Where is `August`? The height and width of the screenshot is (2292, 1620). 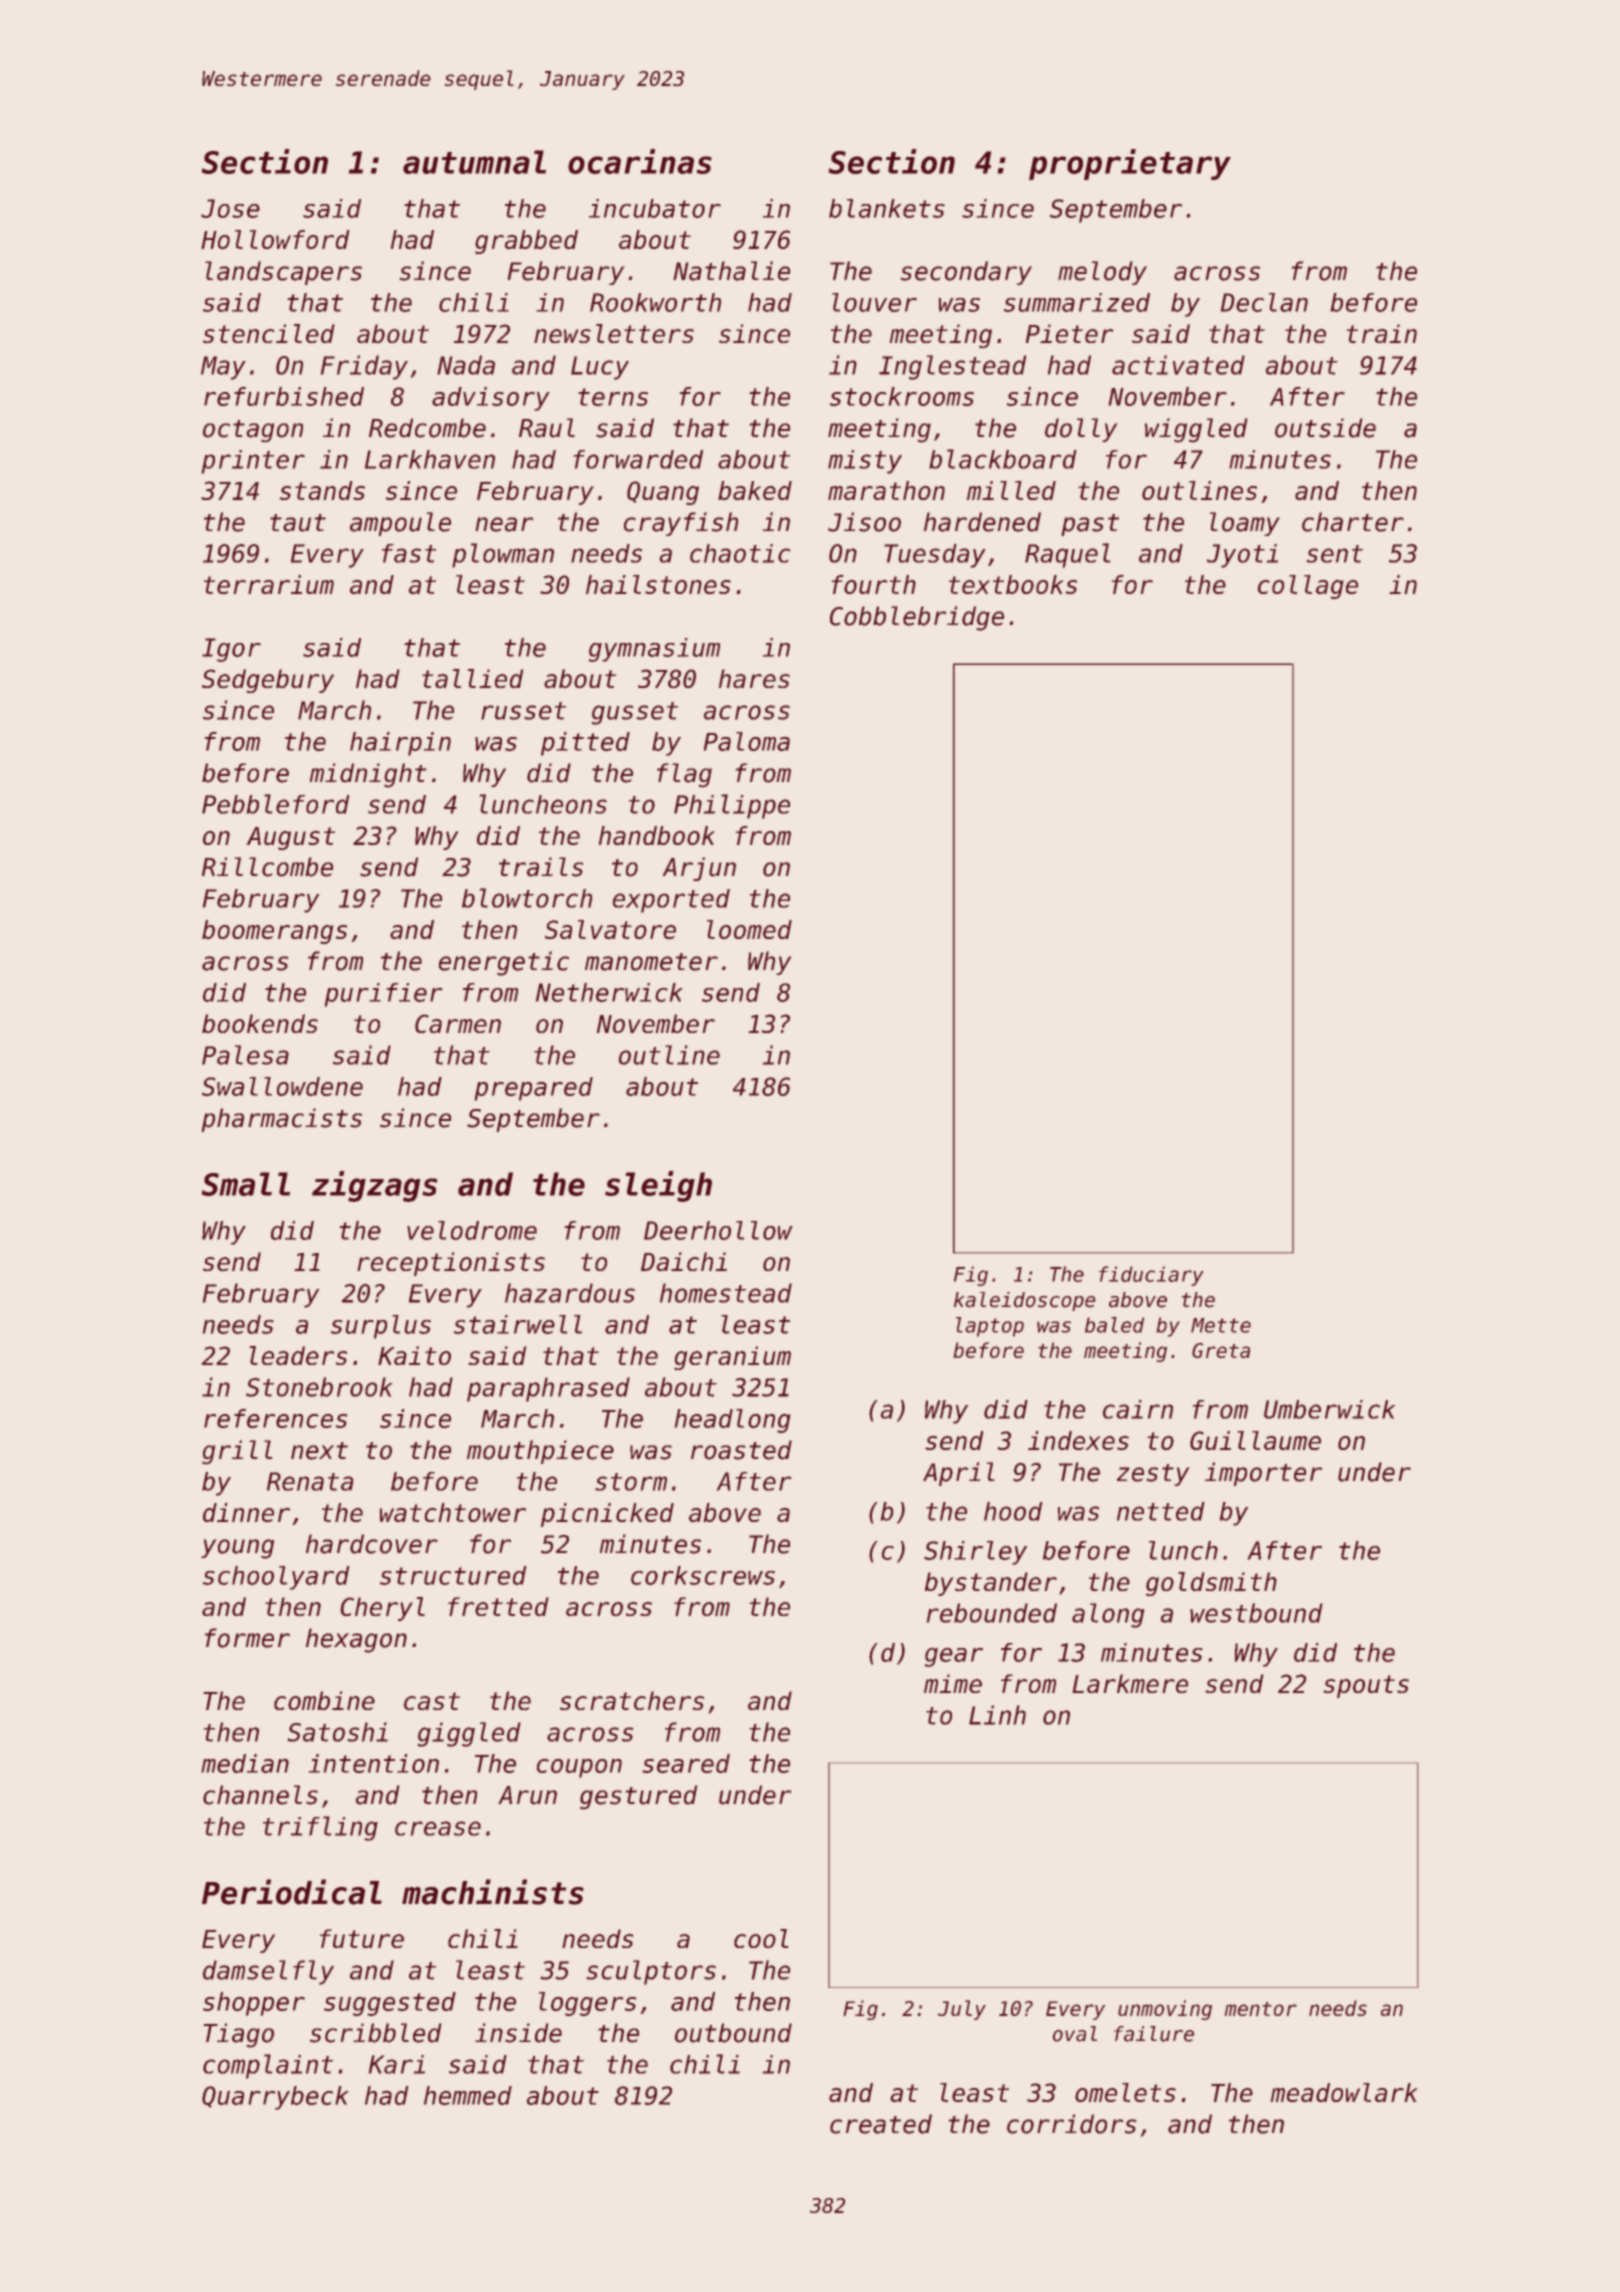
August is located at coordinates (290, 838).
